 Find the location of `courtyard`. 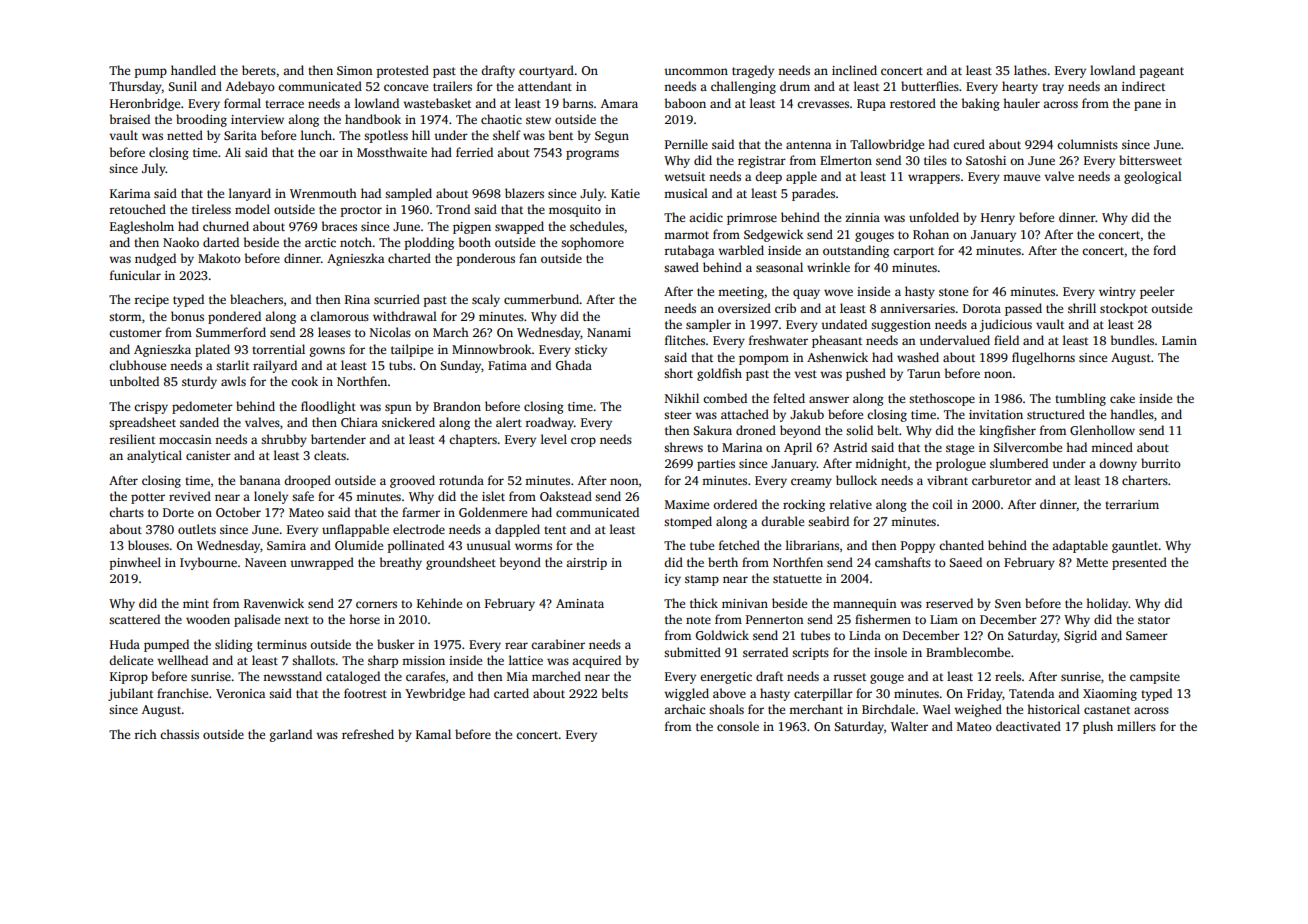

courtyard is located at coordinates (546, 71).
